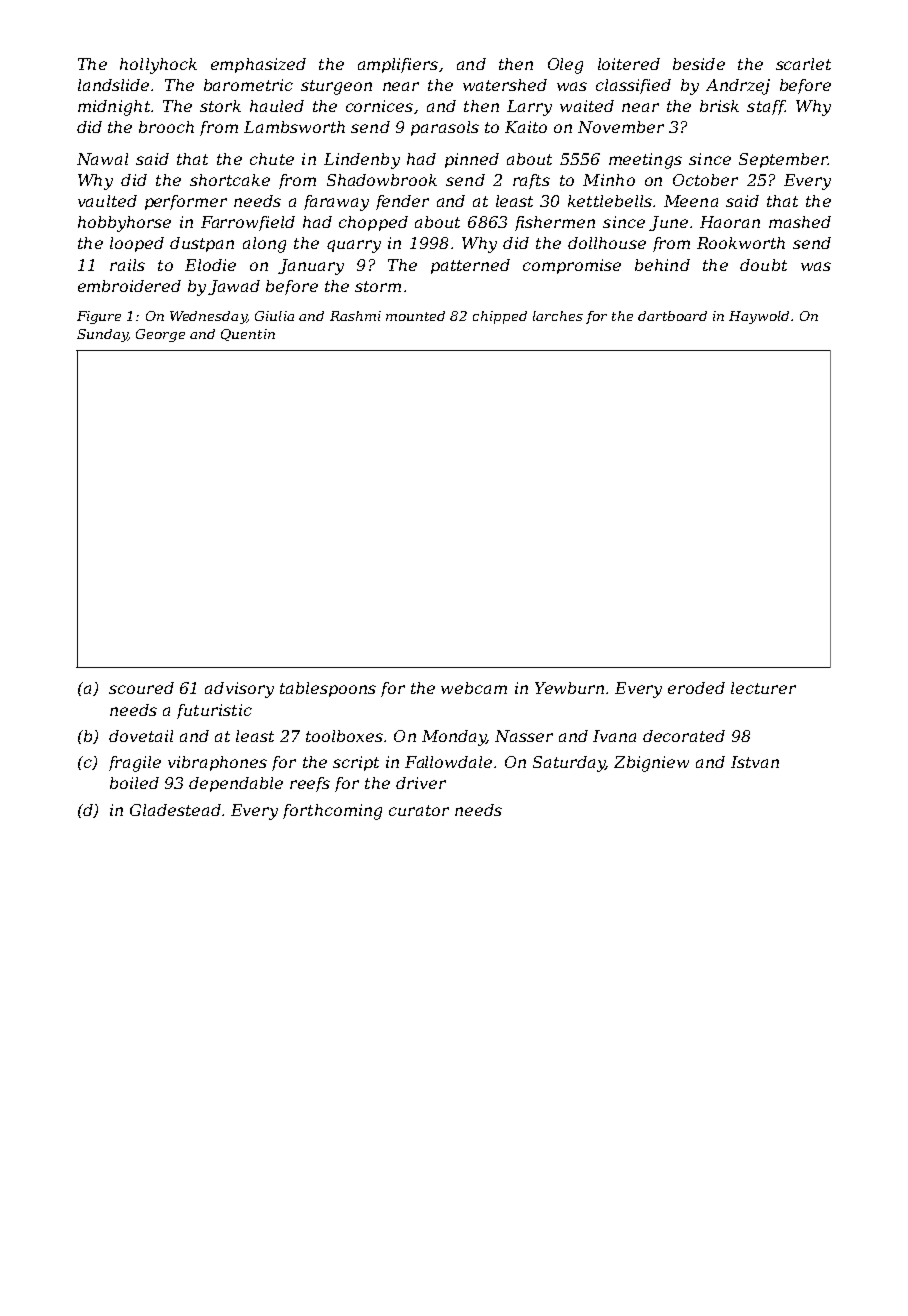 Image resolution: width=908 pixels, height=1316 pixels. What do you see at coordinates (344, 736) in the image?
I see `toolboxes` at bounding box center [344, 736].
